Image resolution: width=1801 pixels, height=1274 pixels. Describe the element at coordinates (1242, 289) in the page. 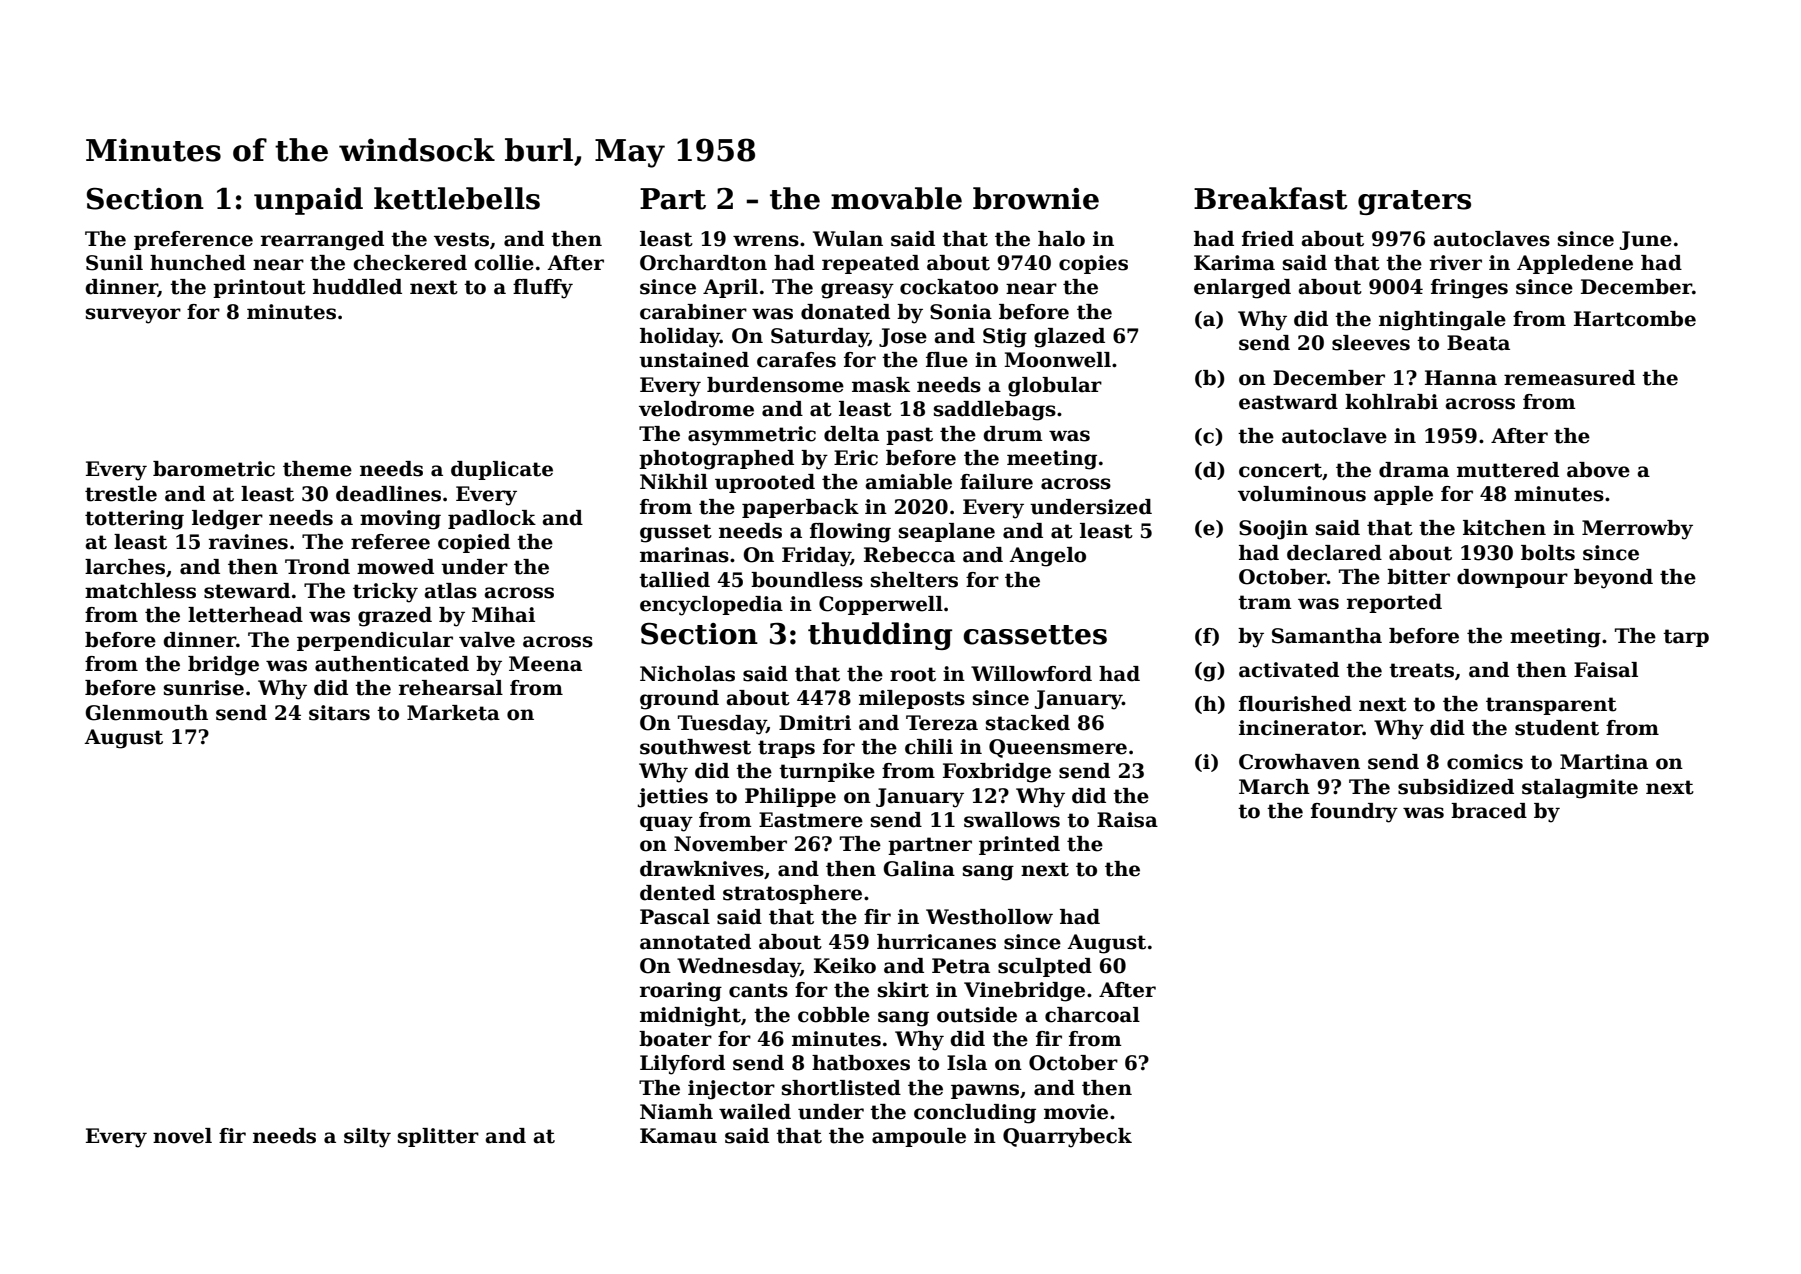

I see `enlarged` at that location.
